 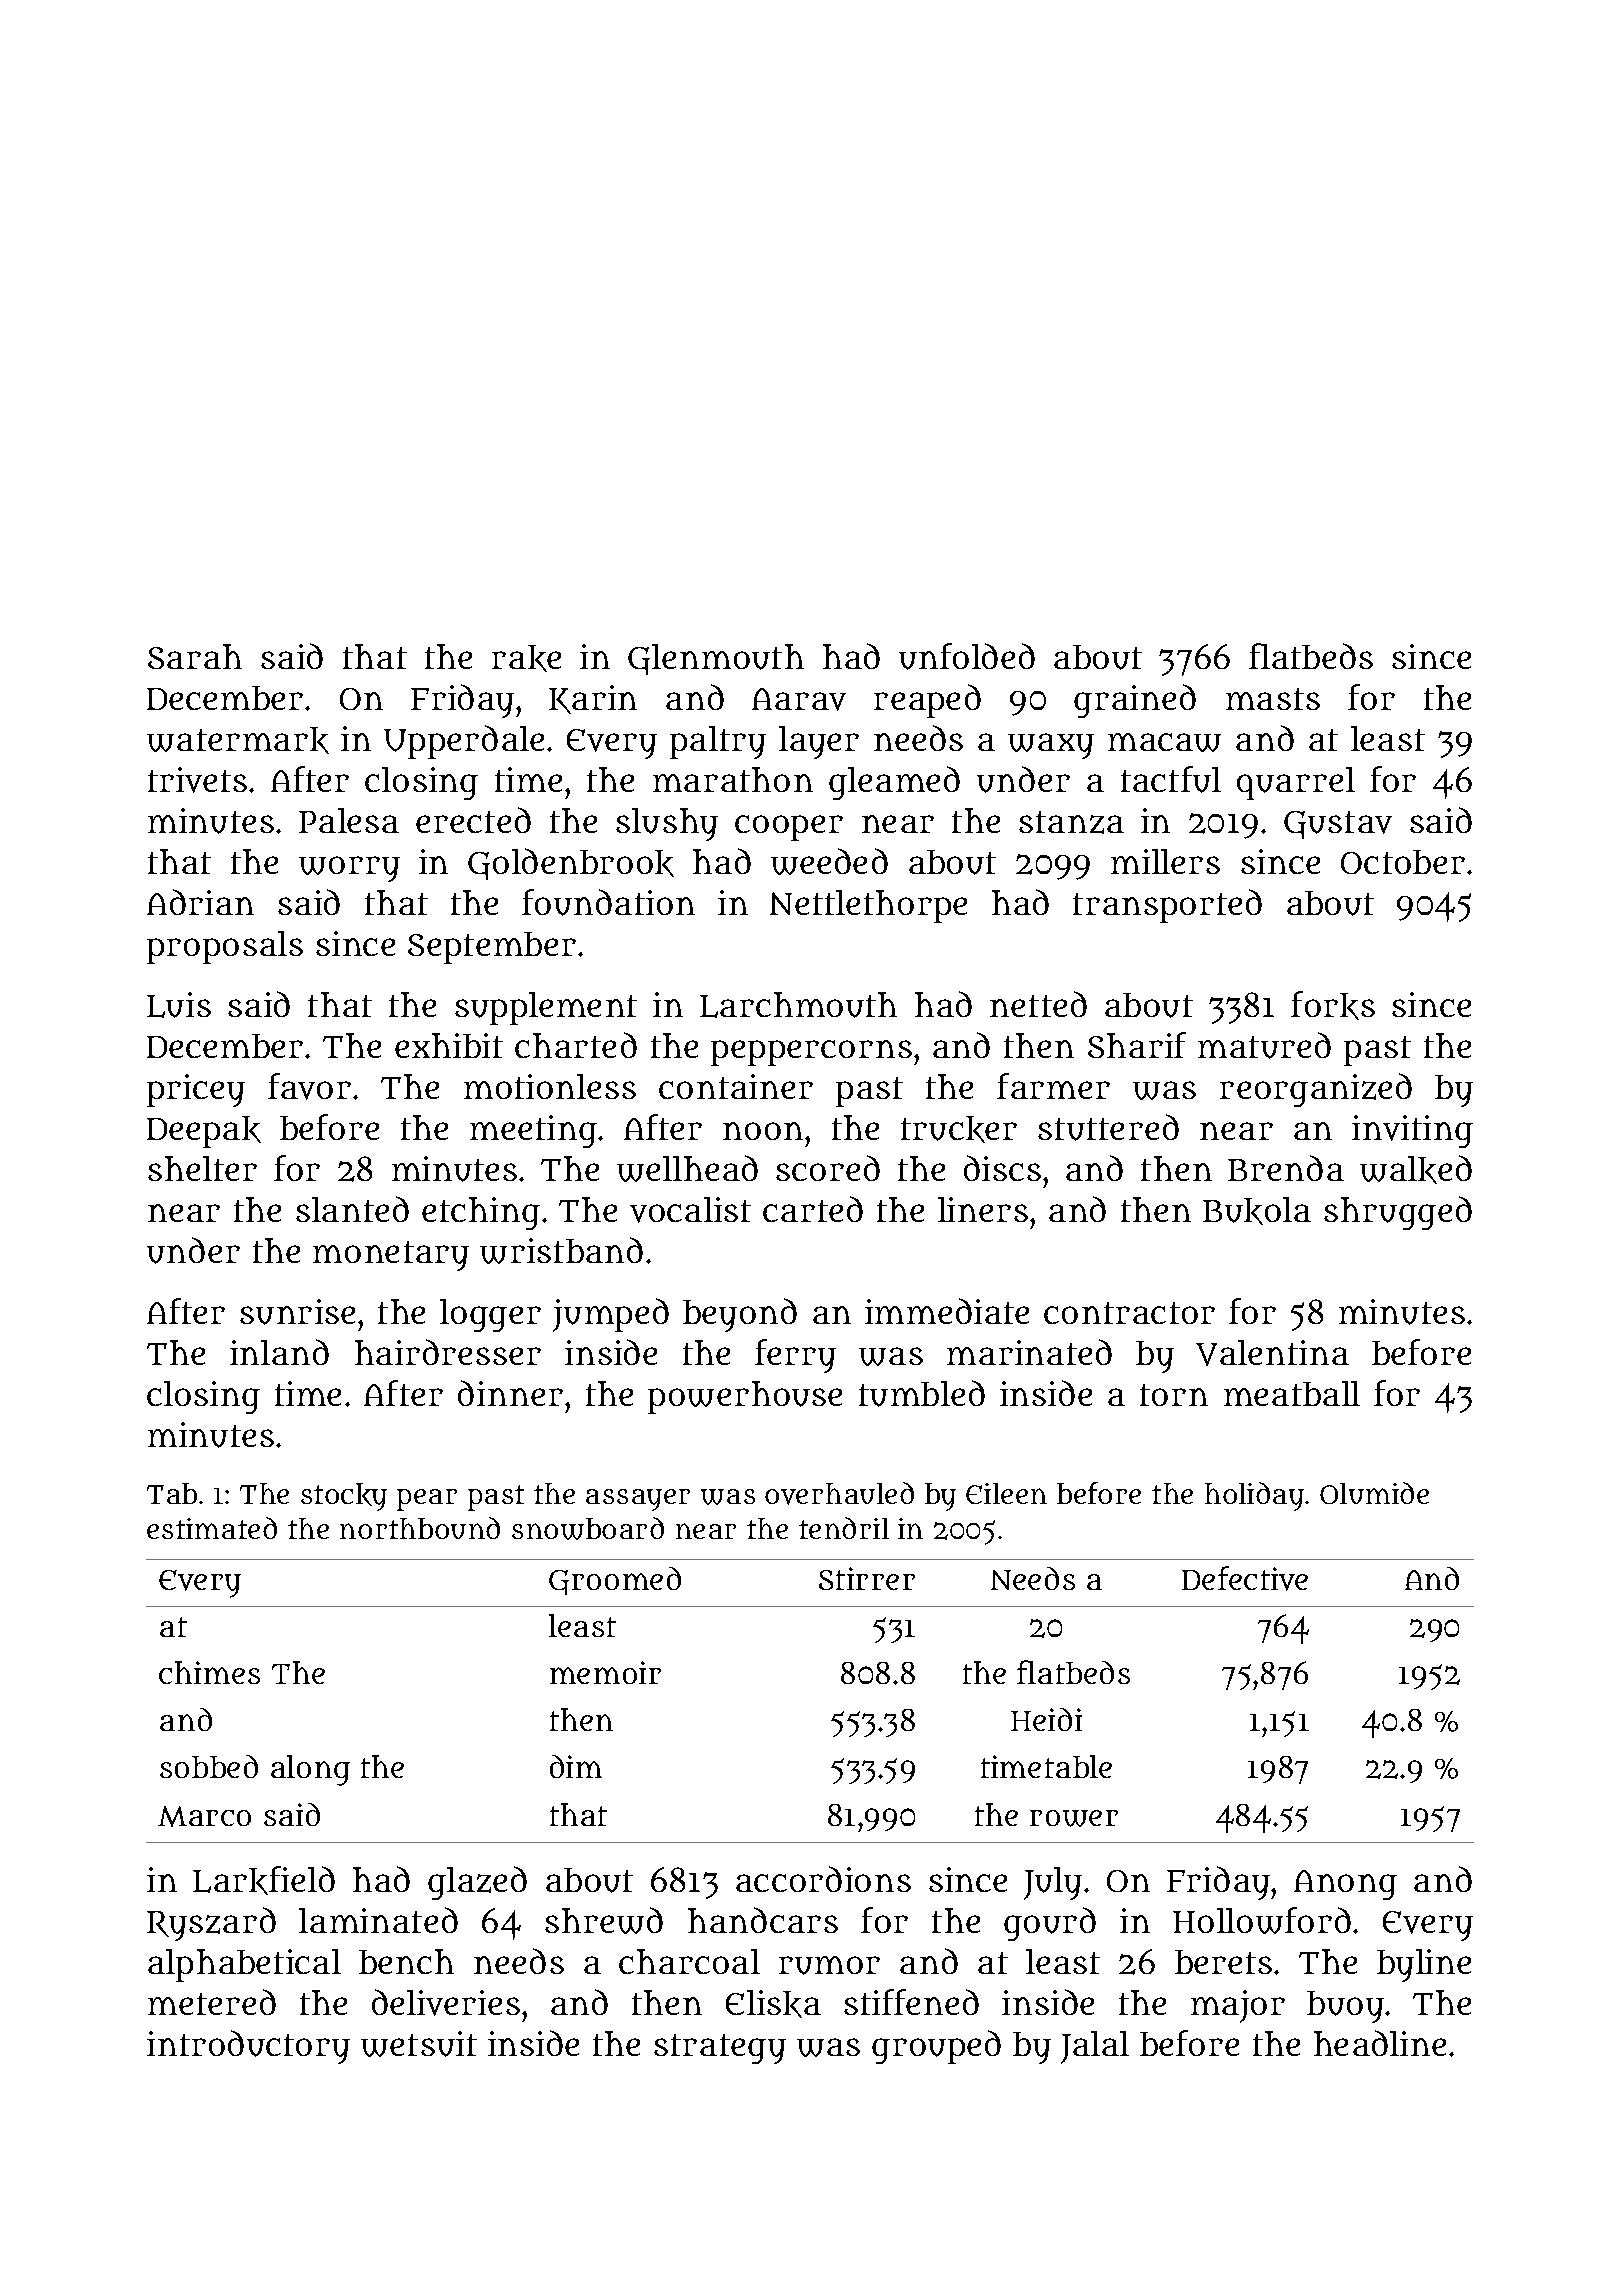 What do you see at coordinates (947, 1311) in the page?
I see `immediate` at bounding box center [947, 1311].
